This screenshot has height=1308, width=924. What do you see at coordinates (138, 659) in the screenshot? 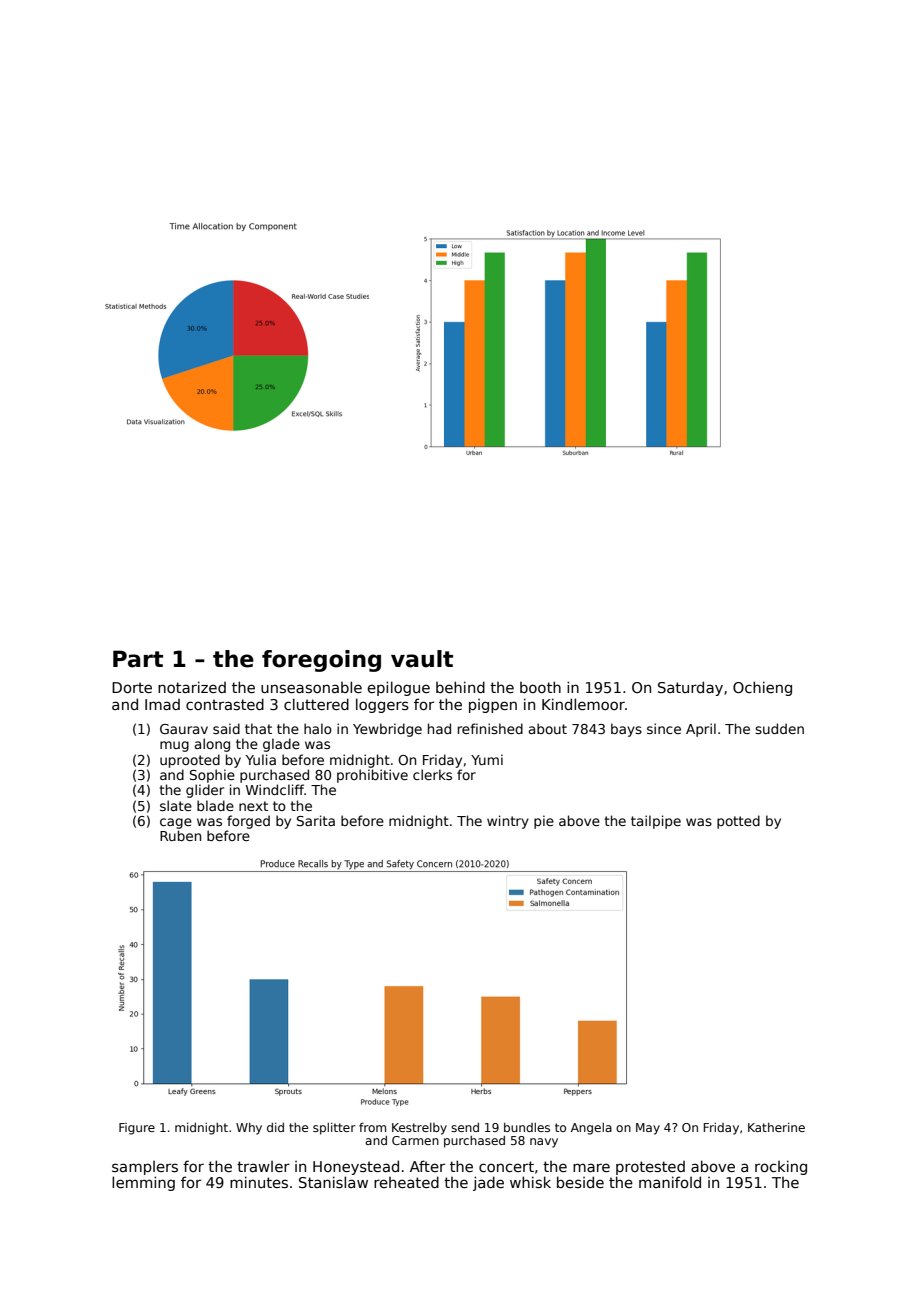
I see `Part` at bounding box center [138, 659].
